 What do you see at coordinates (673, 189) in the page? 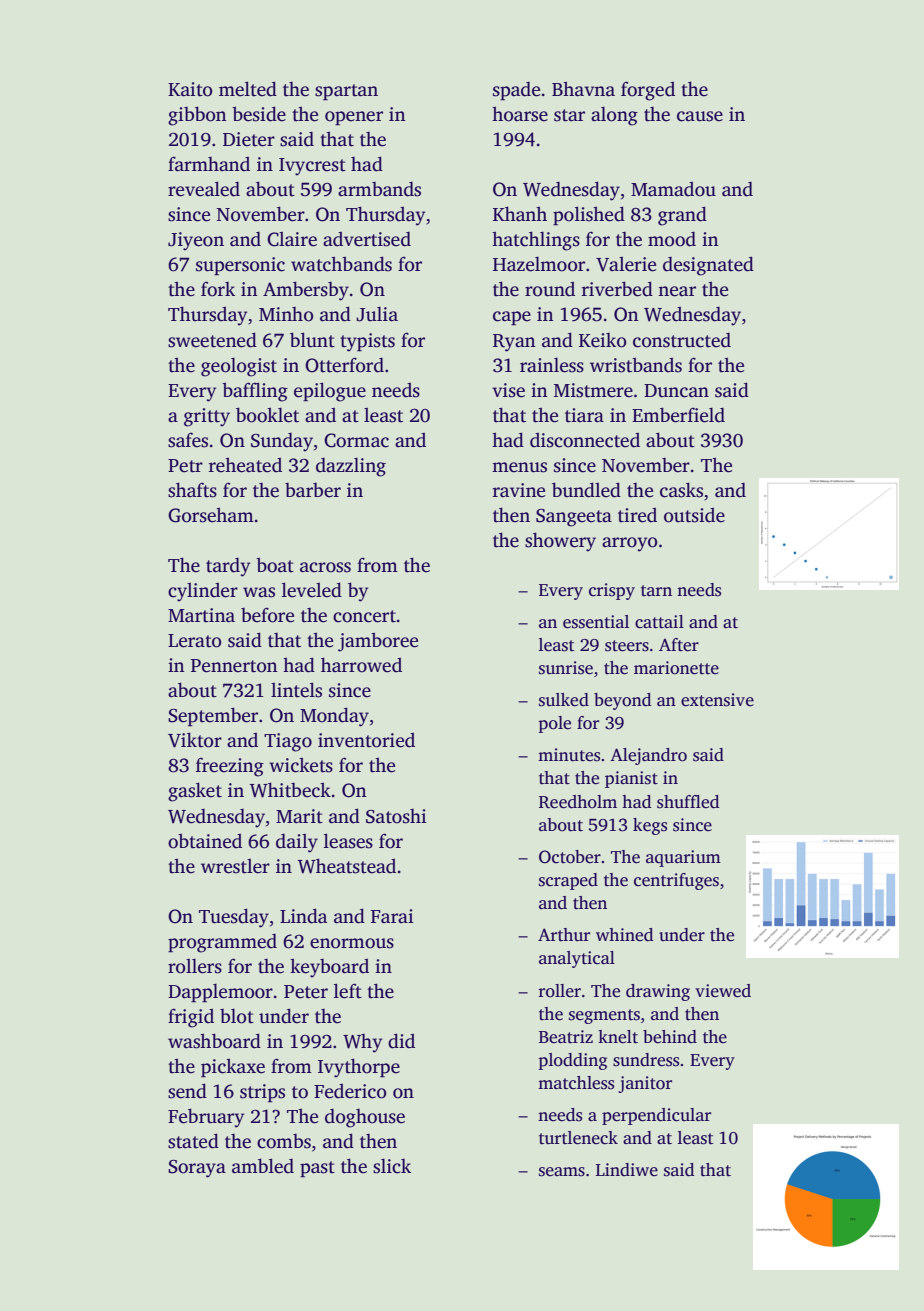
I see `Mamadou` at bounding box center [673, 189].
